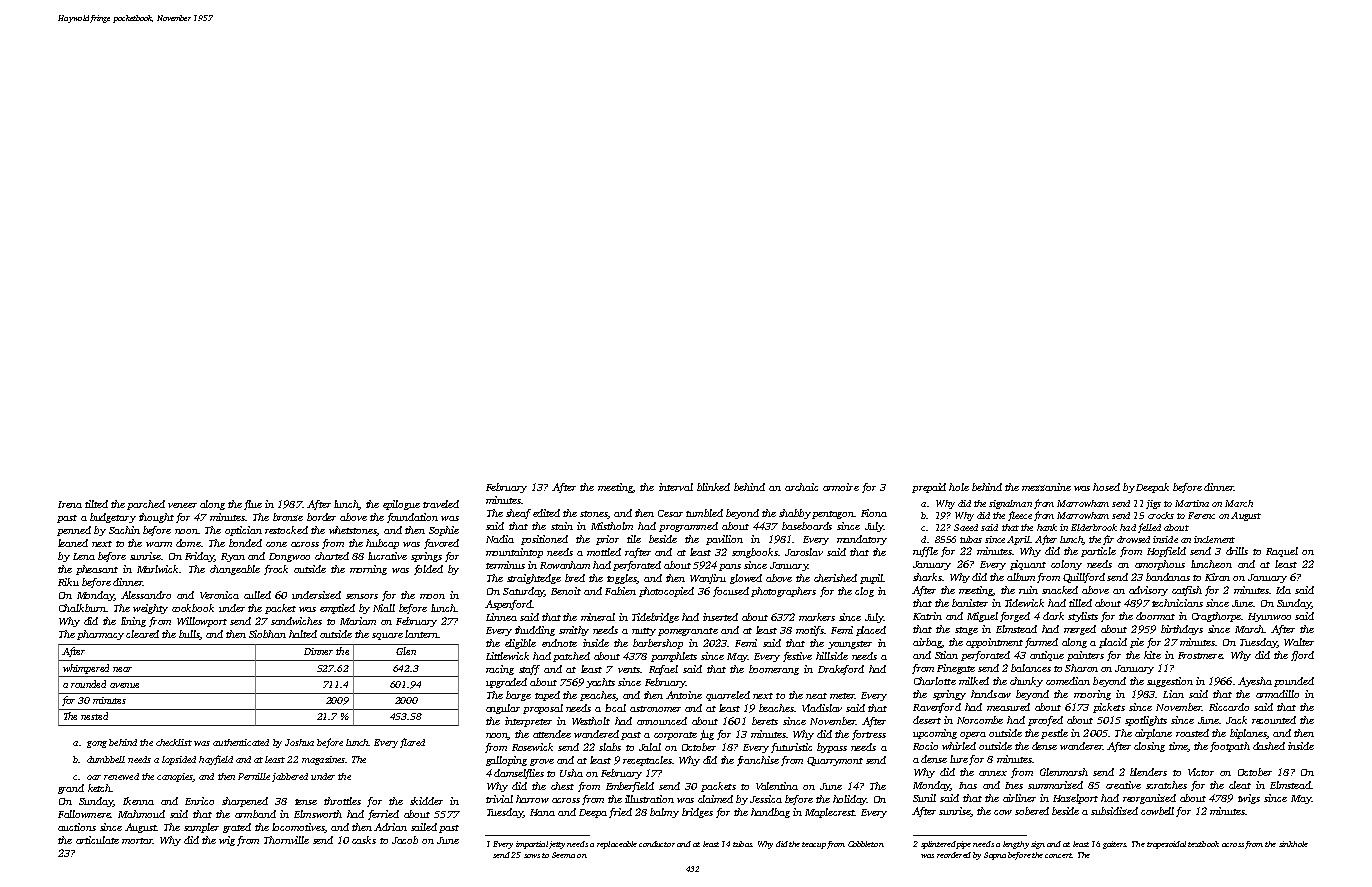 The image size is (1372, 887). What do you see at coordinates (1217, 577) in the image?
I see `Kiran` at bounding box center [1217, 577].
